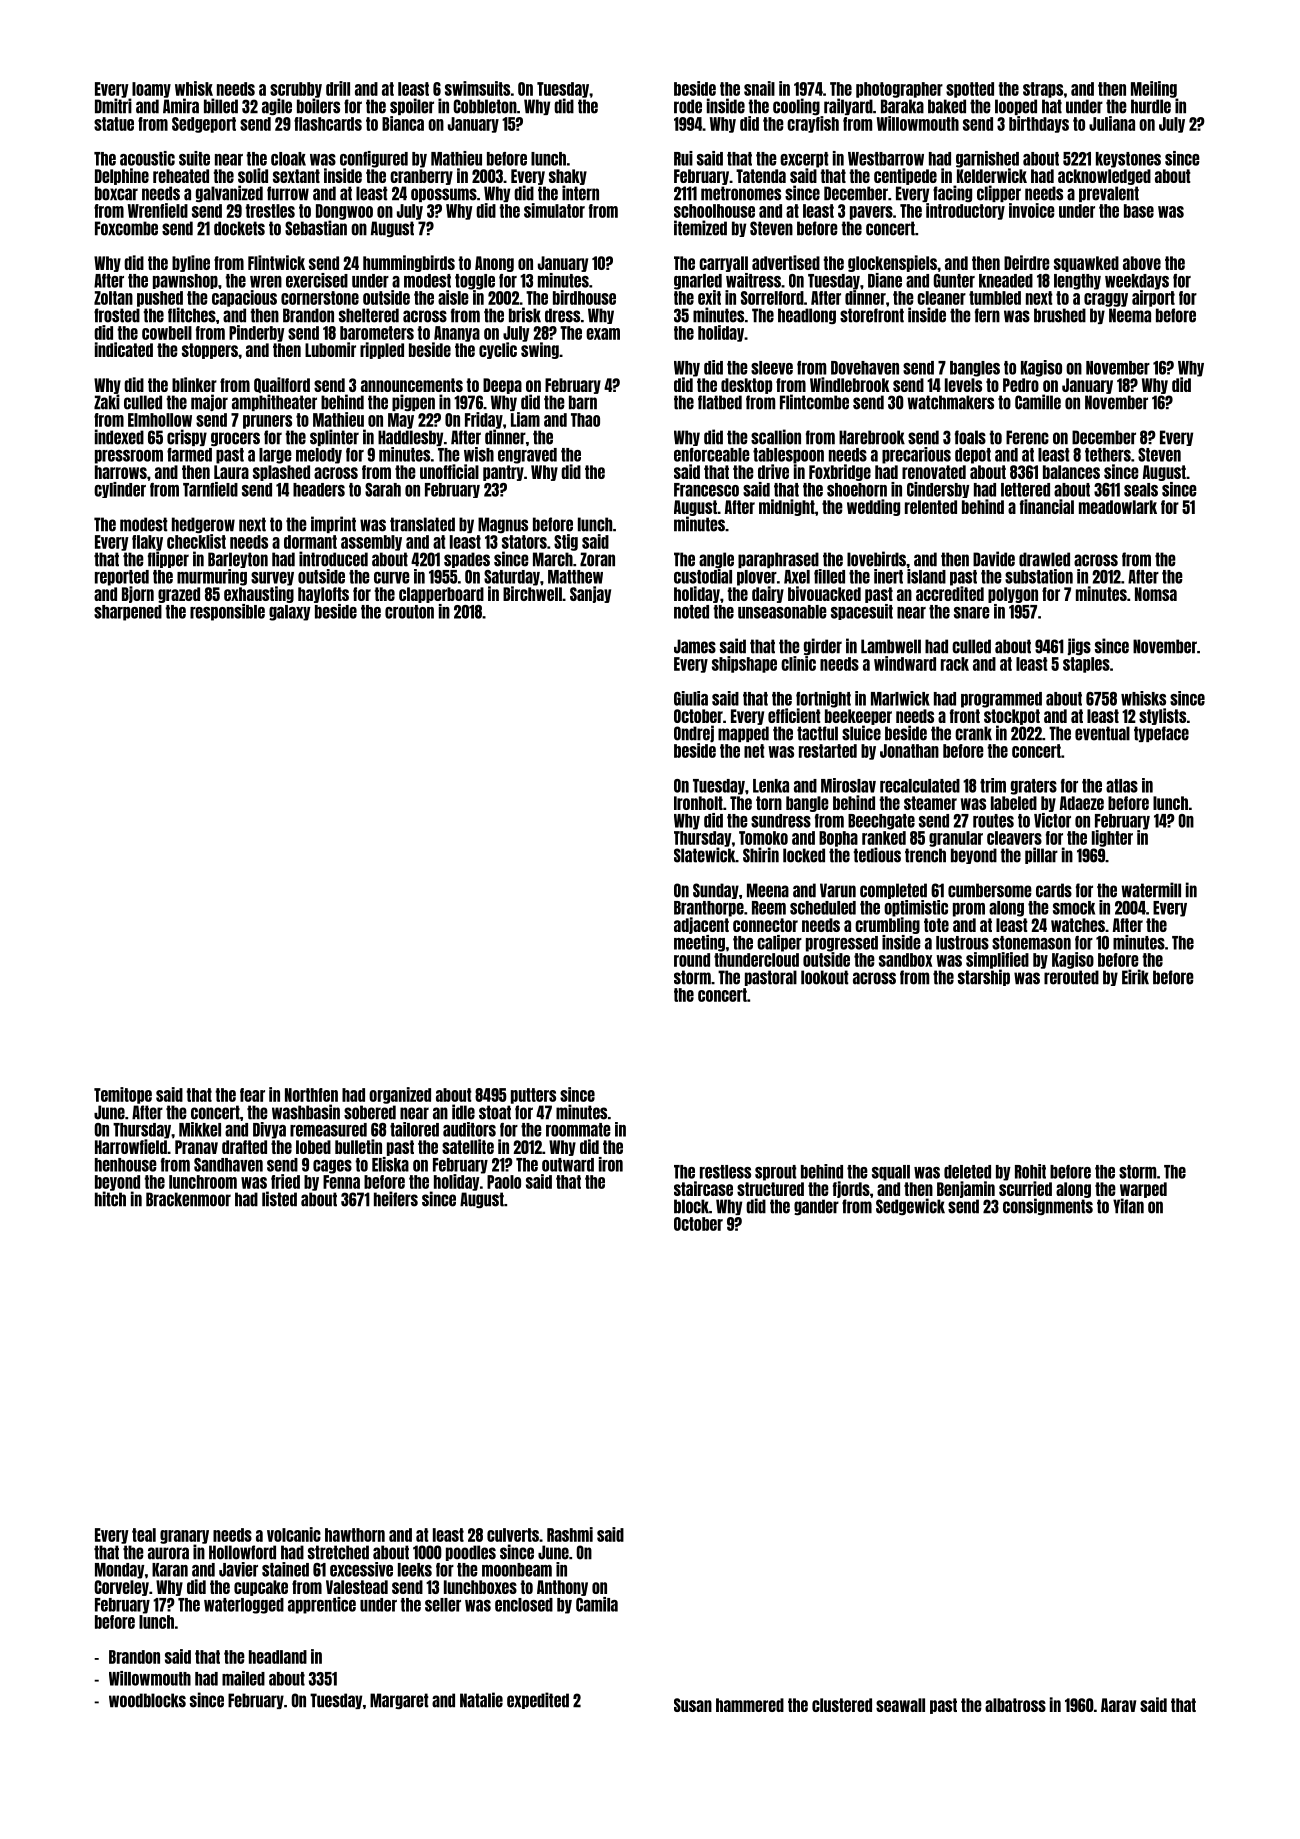 The height and width of the screenshot is (1839, 1300). What do you see at coordinates (1118, 1705) in the screenshot?
I see `Aarav` at bounding box center [1118, 1705].
